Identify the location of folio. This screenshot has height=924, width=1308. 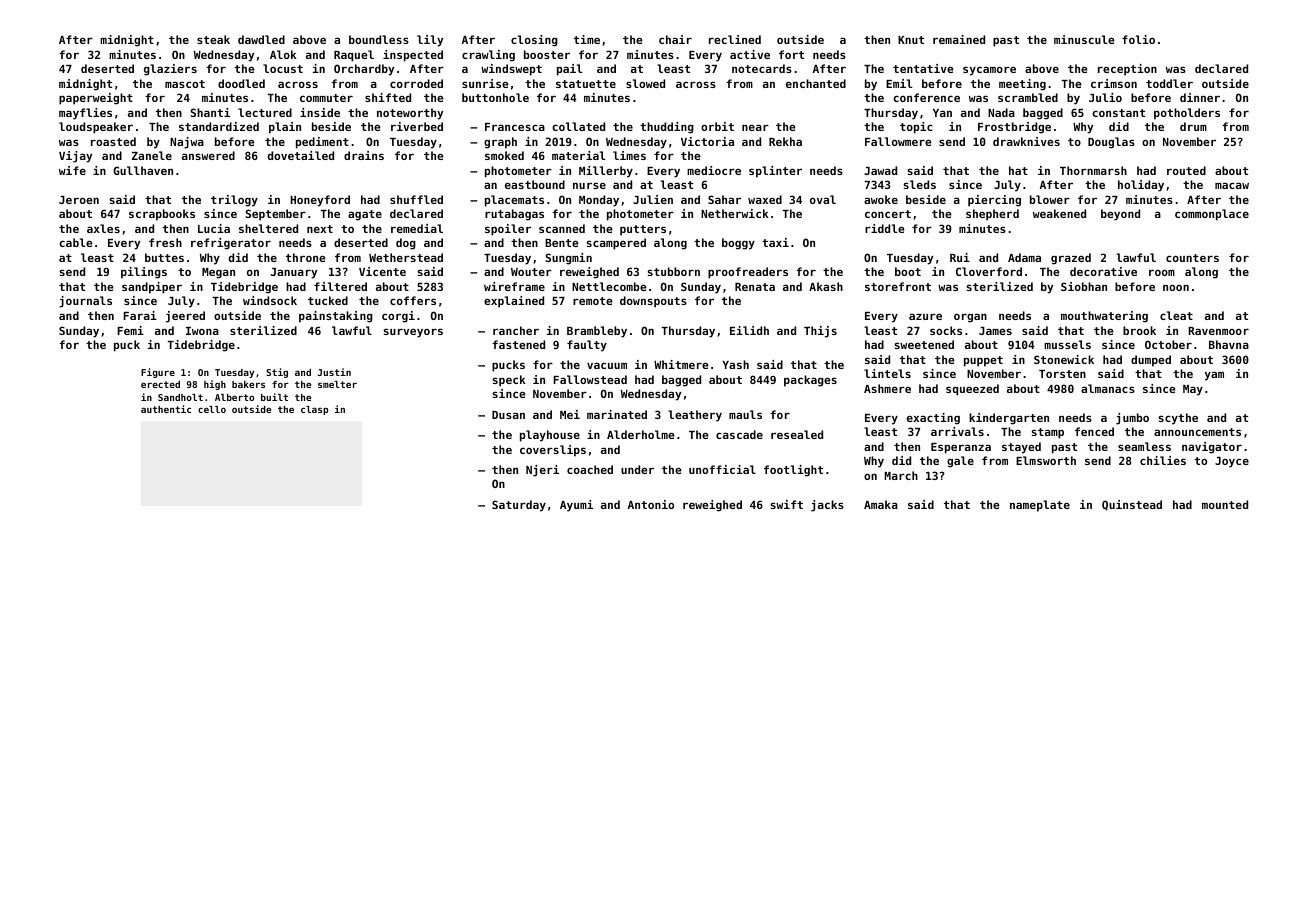
(1138, 39).
